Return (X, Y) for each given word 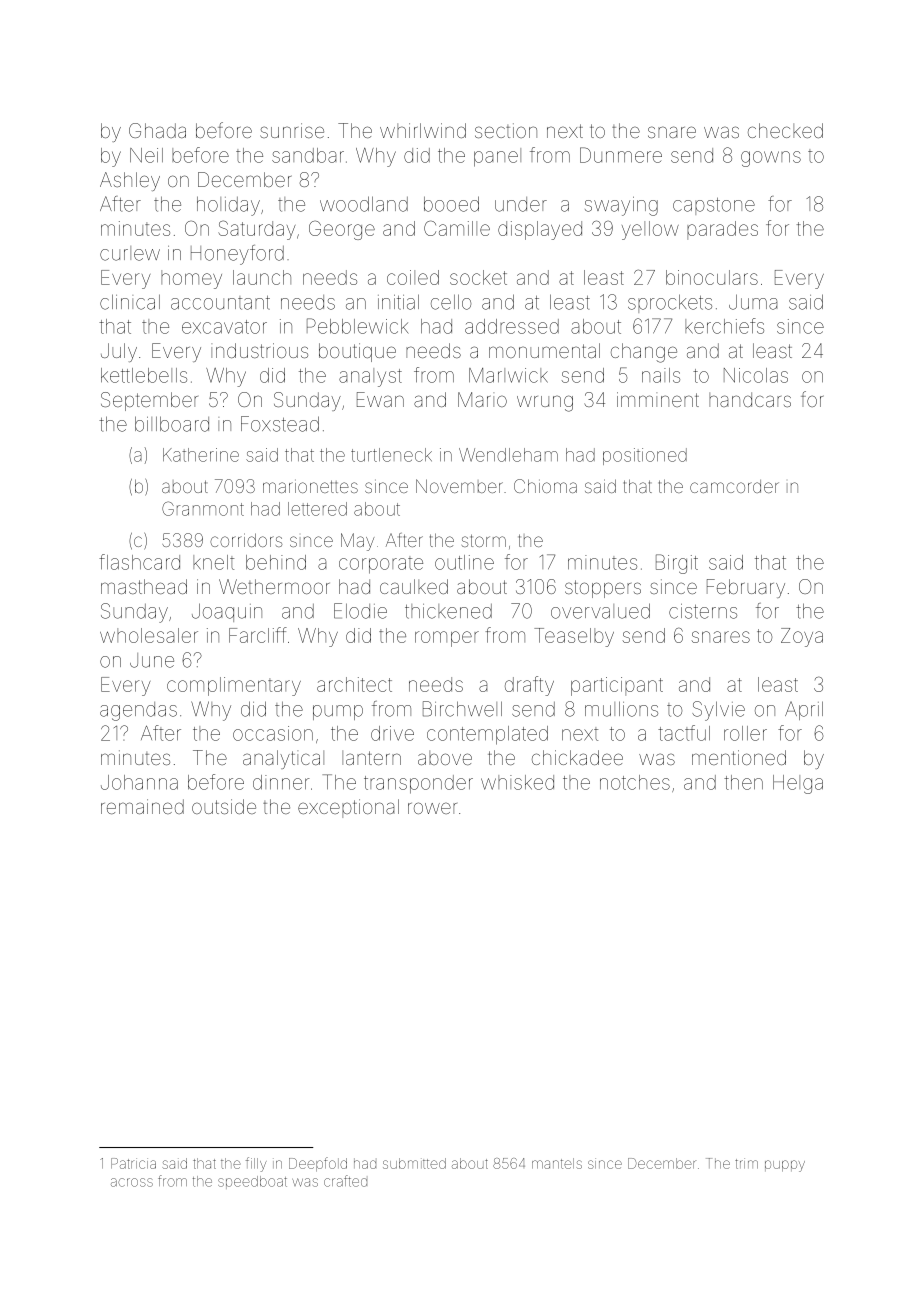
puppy (785, 1166)
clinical (130, 302)
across (132, 1182)
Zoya (802, 637)
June (152, 660)
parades (722, 230)
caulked (414, 586)
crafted (345, 1181)
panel (497, 157)
